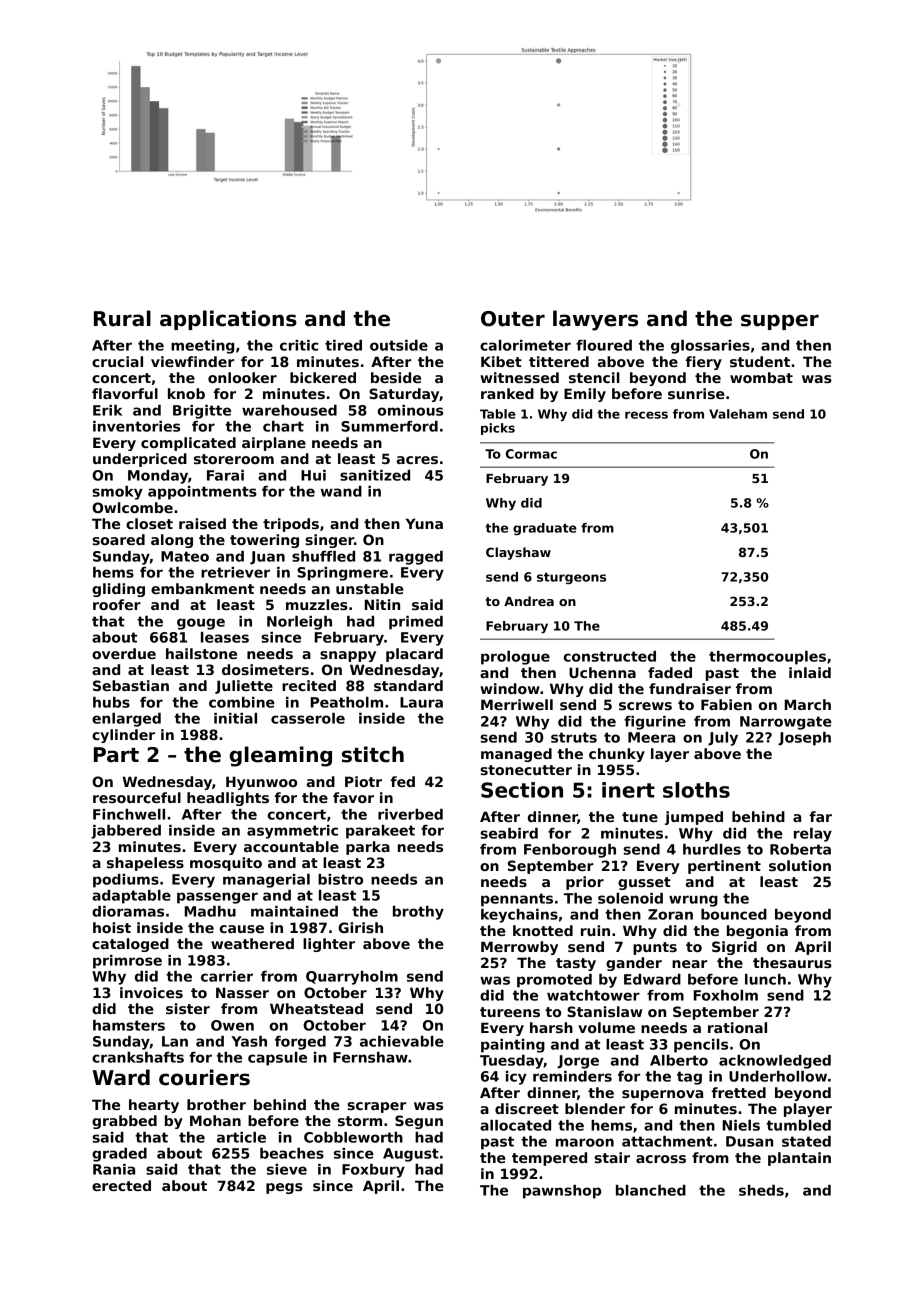  What do you see at coordinates (585, 395) in the screenshot?
I see `Emily` at bounding box center [585, 395].
